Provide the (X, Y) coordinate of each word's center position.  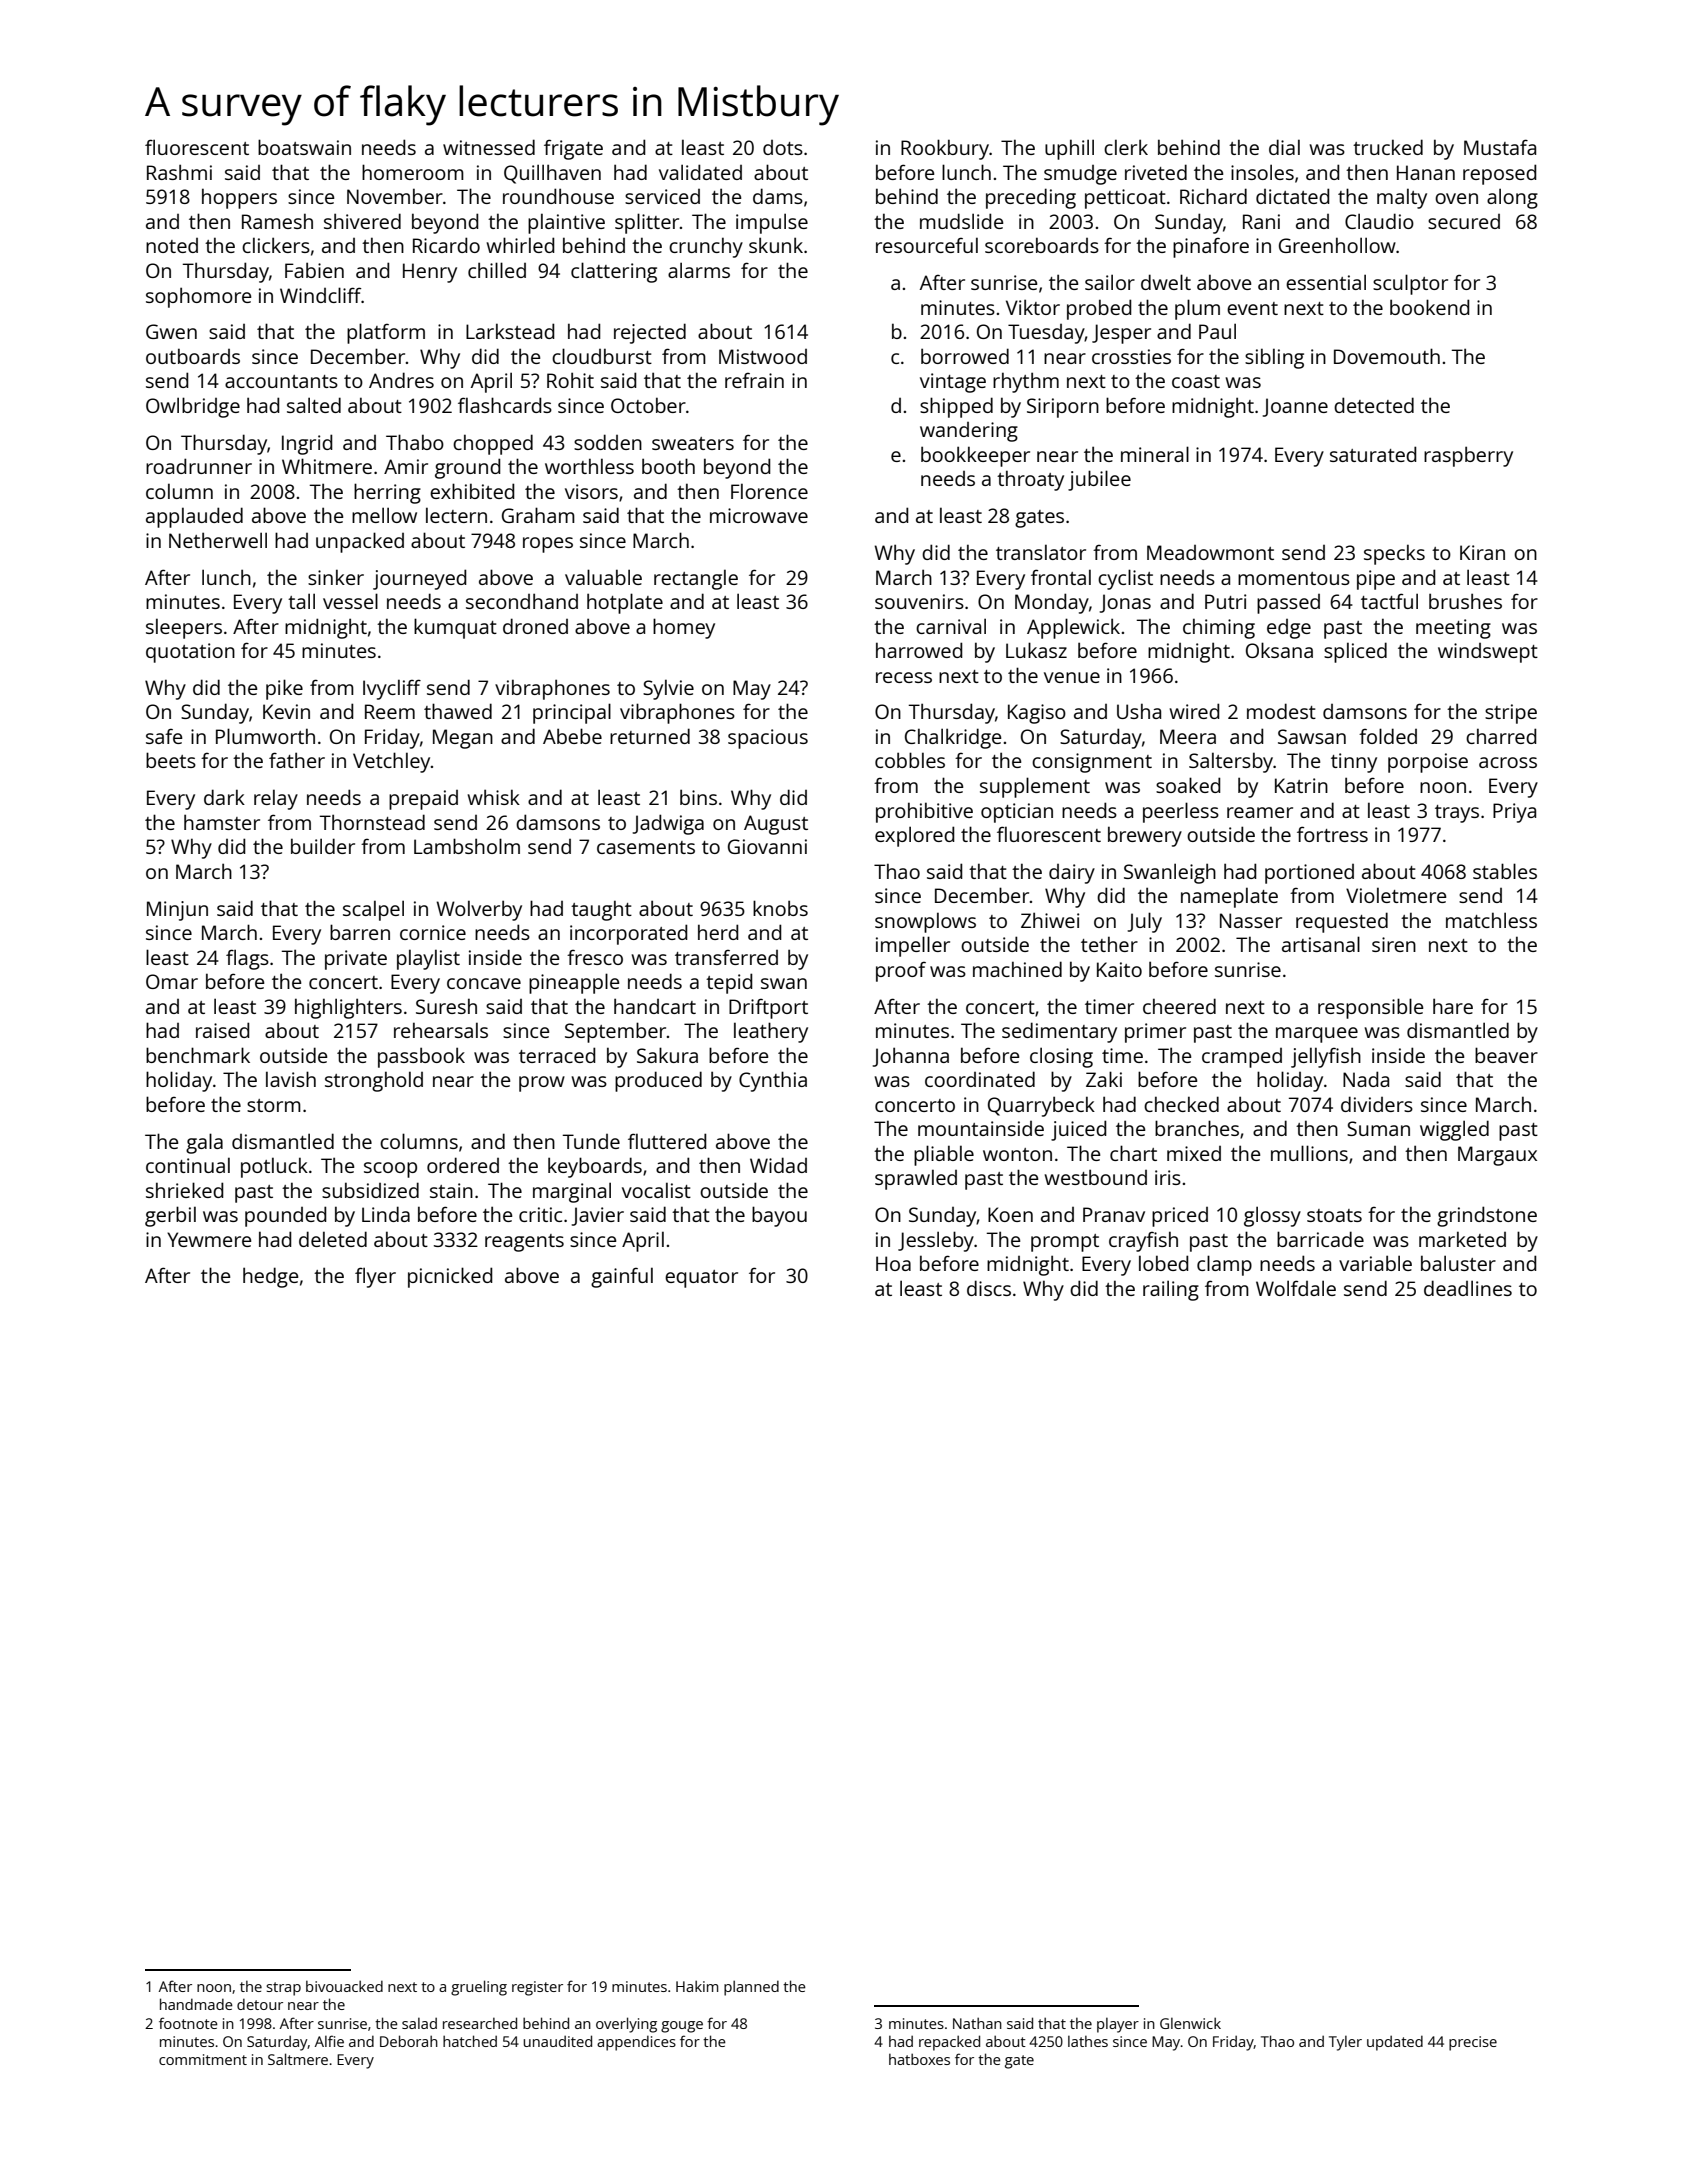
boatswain (304, 147)
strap (283, 1989)
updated (1395, 2043)
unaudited (557, 2041)
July (1144, 922)
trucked (1388, 147)
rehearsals (441, 1030)
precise (1473, 2043)
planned (751, 1988)
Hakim (697, 1986)
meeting (1453, 629)
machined (1017, 969)
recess (904, 677)
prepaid (423, 800)
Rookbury (945, 149)
